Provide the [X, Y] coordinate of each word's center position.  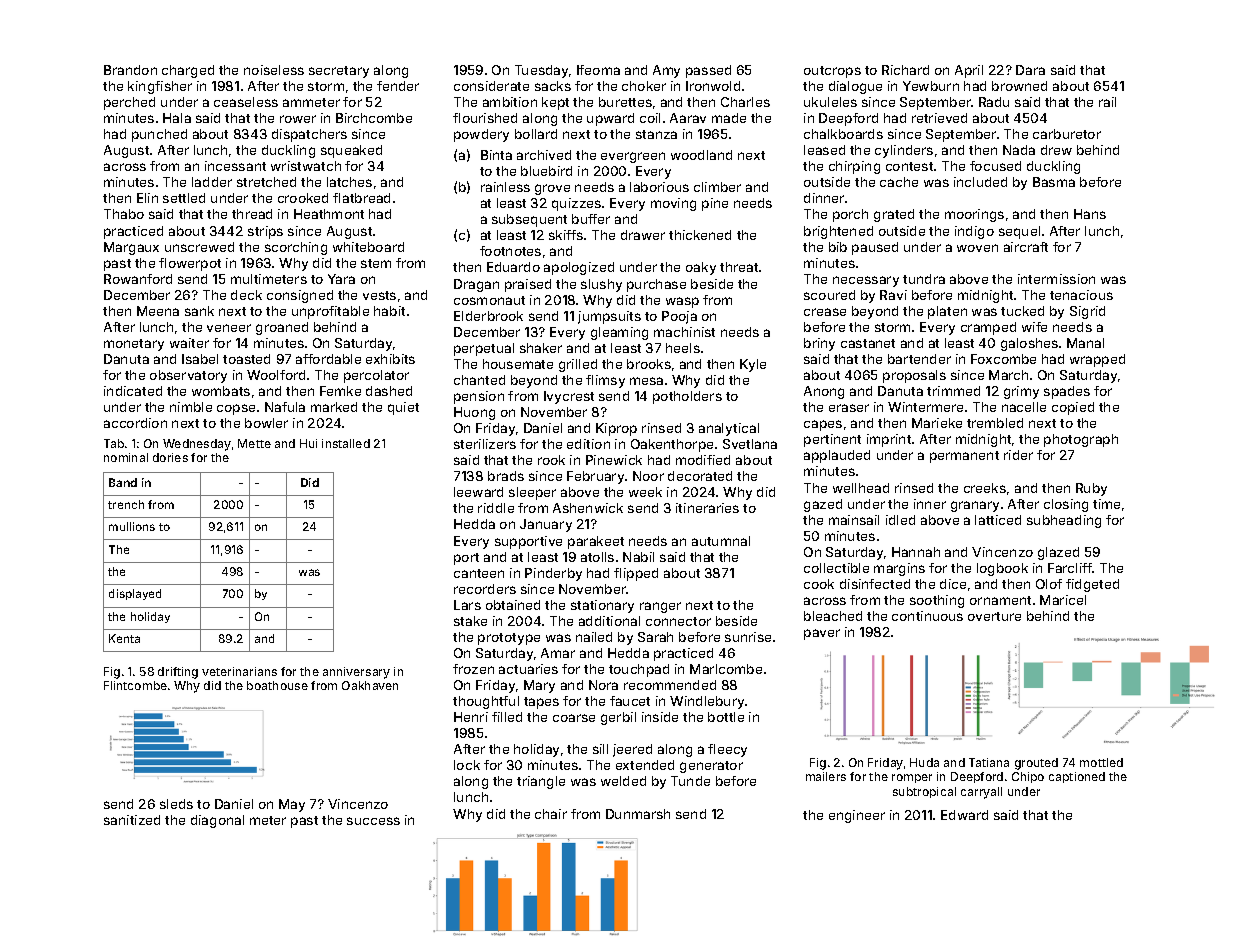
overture [994, 616]
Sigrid [1087, 312]
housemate [518, 364]
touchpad [639, 670]
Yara [341, 279]
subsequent [529, 220]
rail [1107, 102]
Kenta [124, 638]
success [373, 821]
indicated [133, 391]
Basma [1054, 182]
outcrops [832, 72]
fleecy [727, 750]
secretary [339, 72]
